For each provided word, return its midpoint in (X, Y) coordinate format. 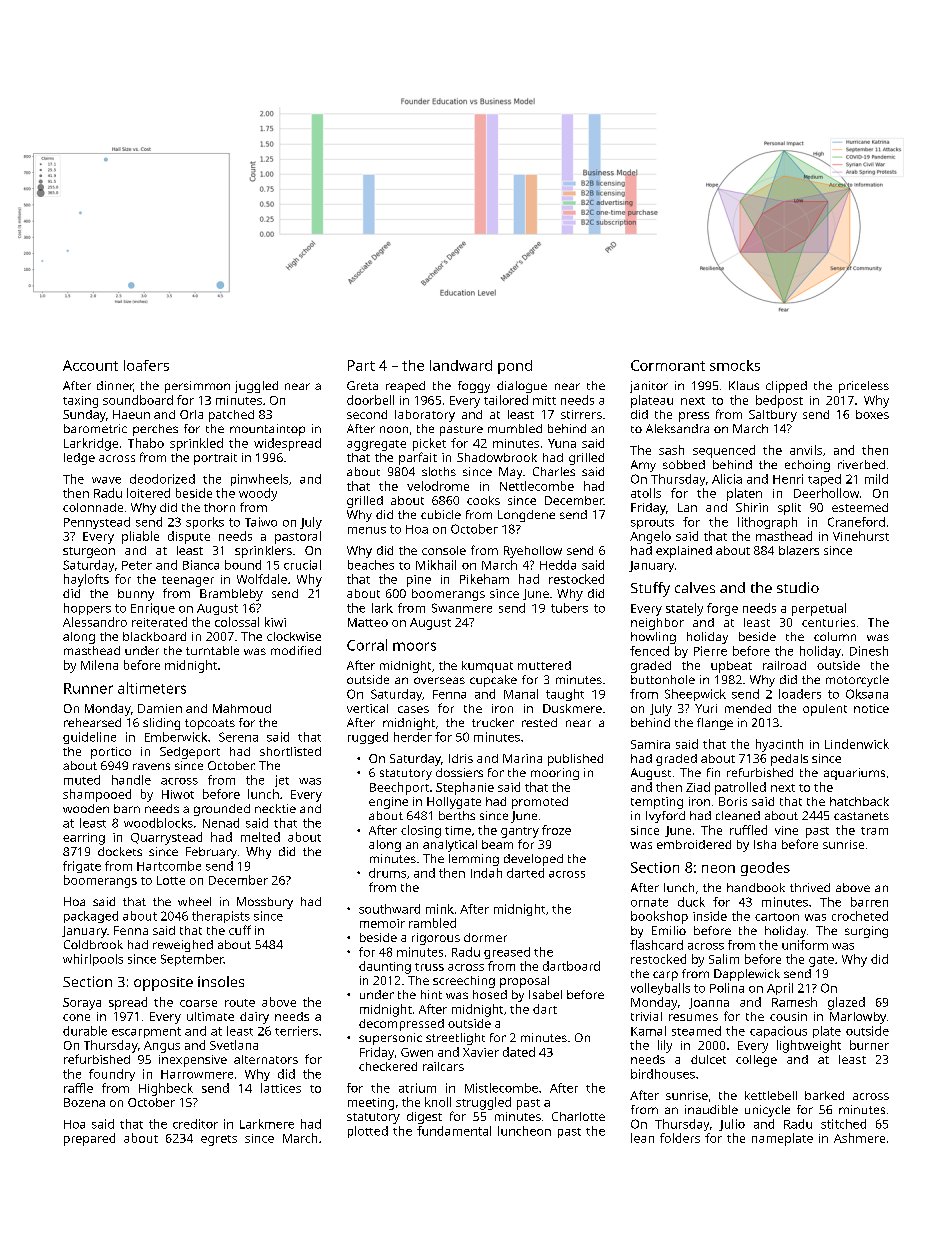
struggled (483, 1103)
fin (713, 772)
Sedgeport (190, 753)
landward (461, 365)
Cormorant (668, 365)
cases (413, 709)
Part (361, 365)
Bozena (84, 1102)
